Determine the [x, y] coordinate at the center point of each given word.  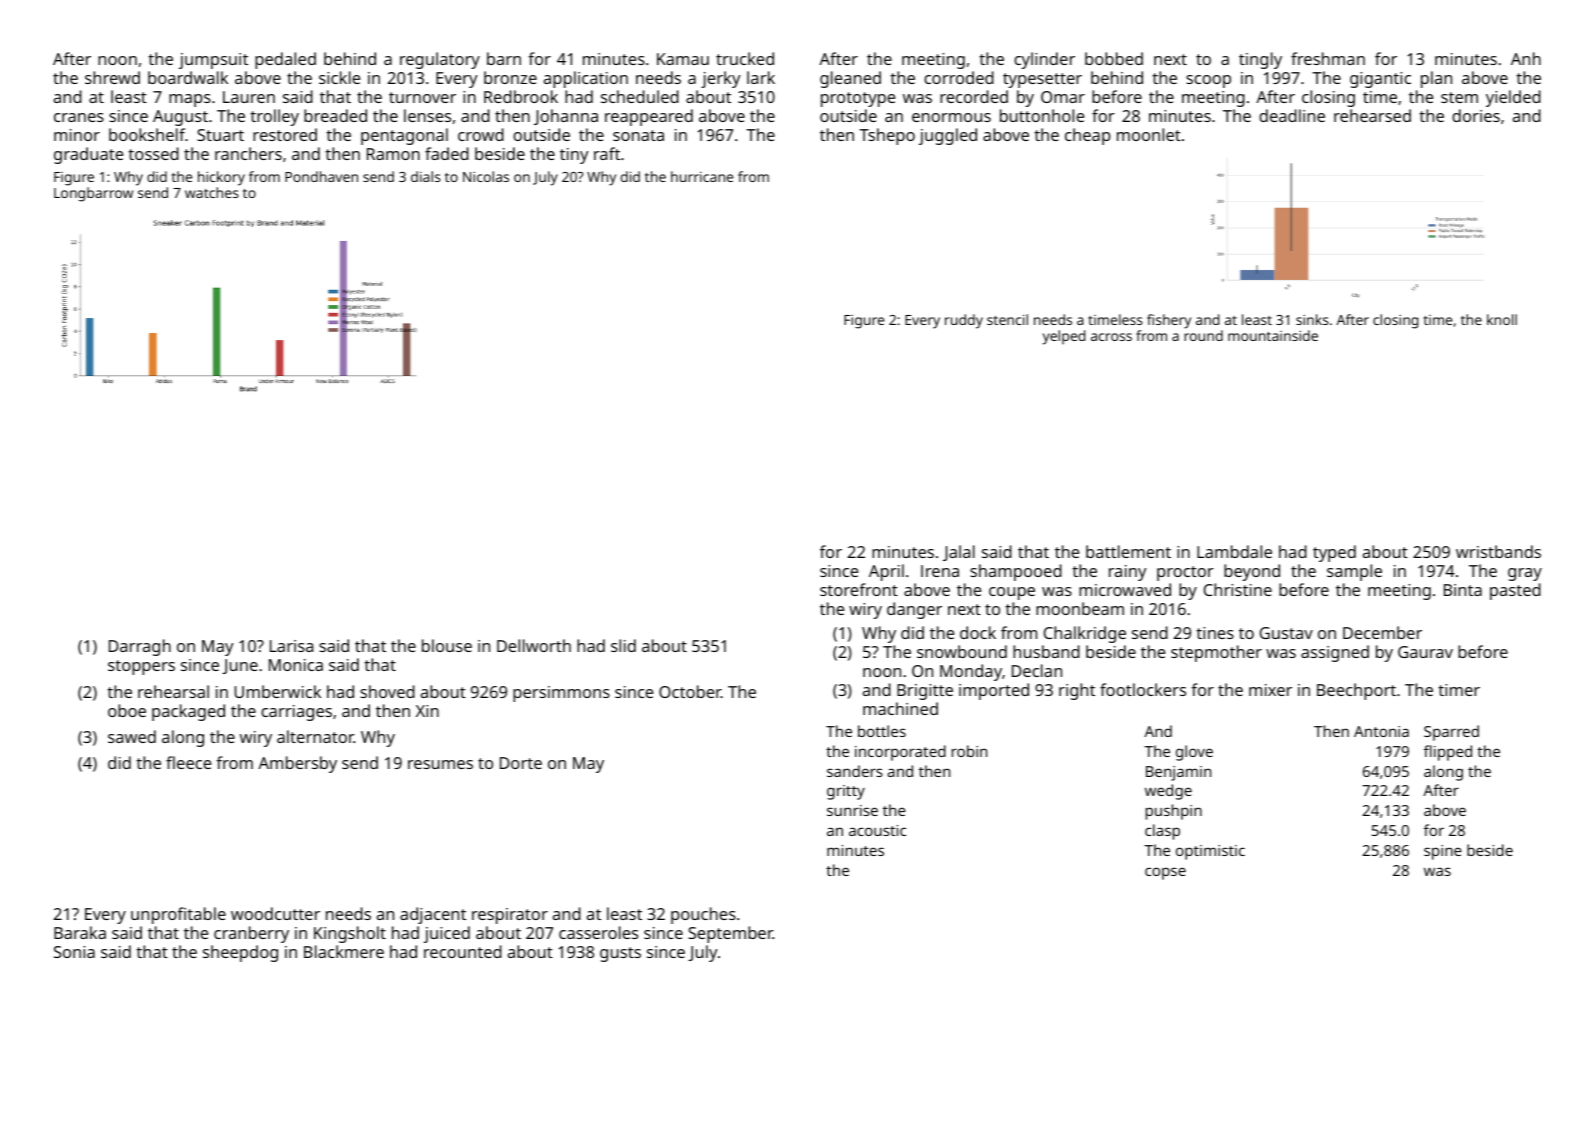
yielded [1513, 98]
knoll [1502, 319]
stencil [1007, 319]
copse [1165, 873]
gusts [620, 954]
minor [77, 135]
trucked [745, 58]
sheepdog [240, 953]
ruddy [964, 321]
